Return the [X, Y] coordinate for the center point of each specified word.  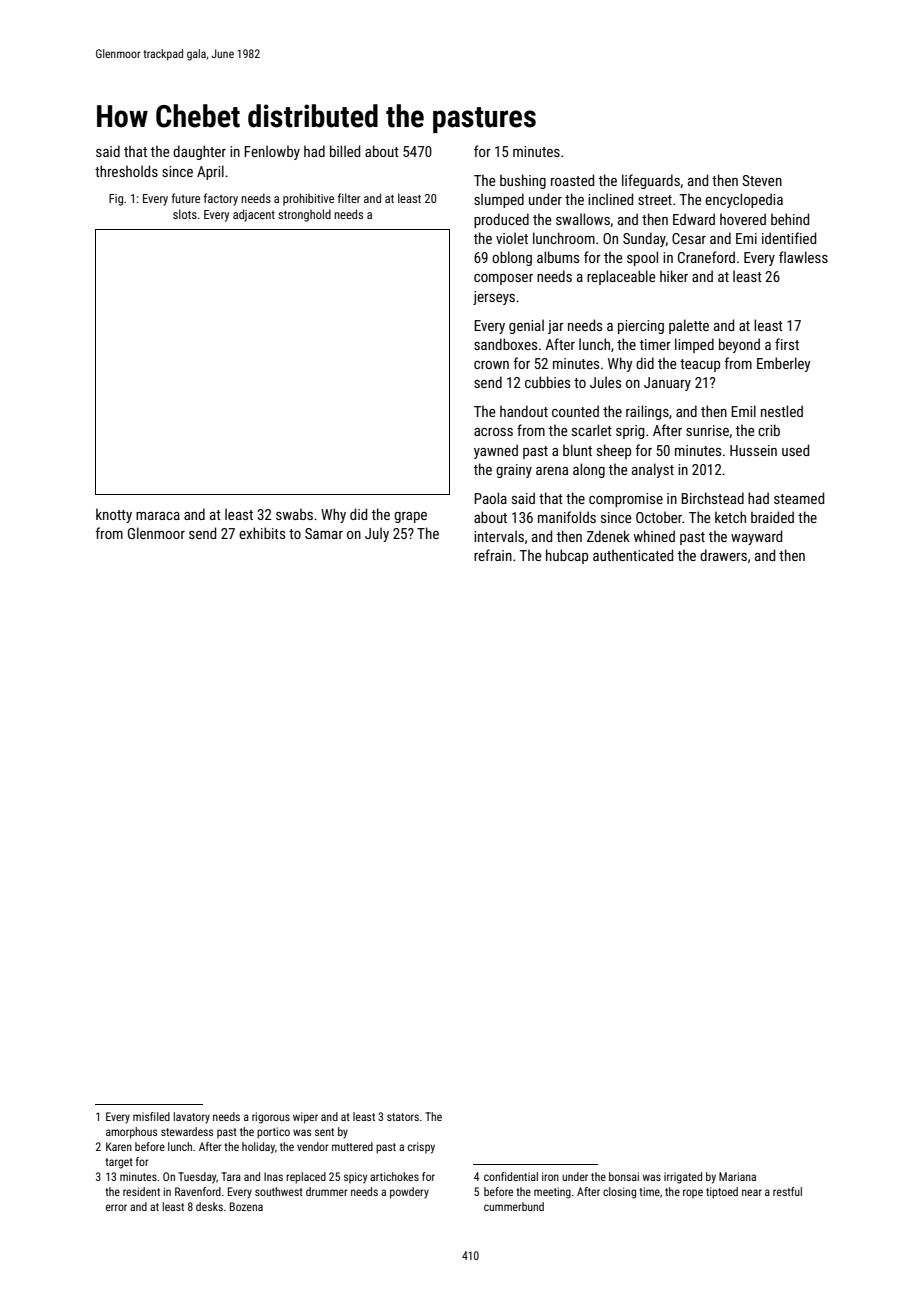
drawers [723, 555]
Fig [116, 200]
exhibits [262, 533]
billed [345, 151]
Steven [762, 180]
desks [209, 1206]
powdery [409, 1193]
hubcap [567, 556]
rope [693, 1194]
